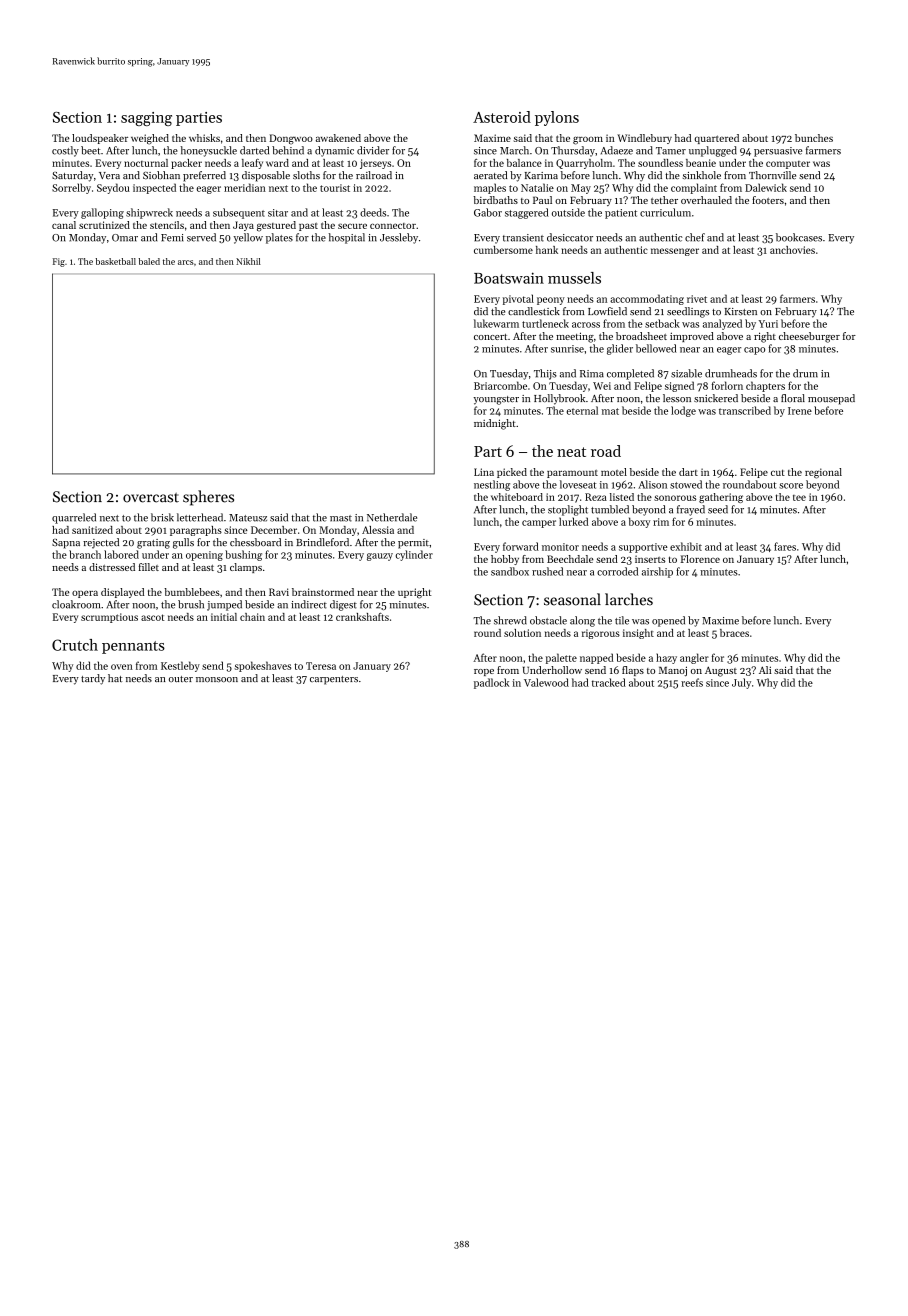 Image resolution: width=908 pixels, height=1316 pixels. What do you see at coordinates (617, 150) in the screenshot?
I see `Adaeze` at bounding box center [617, 150].
